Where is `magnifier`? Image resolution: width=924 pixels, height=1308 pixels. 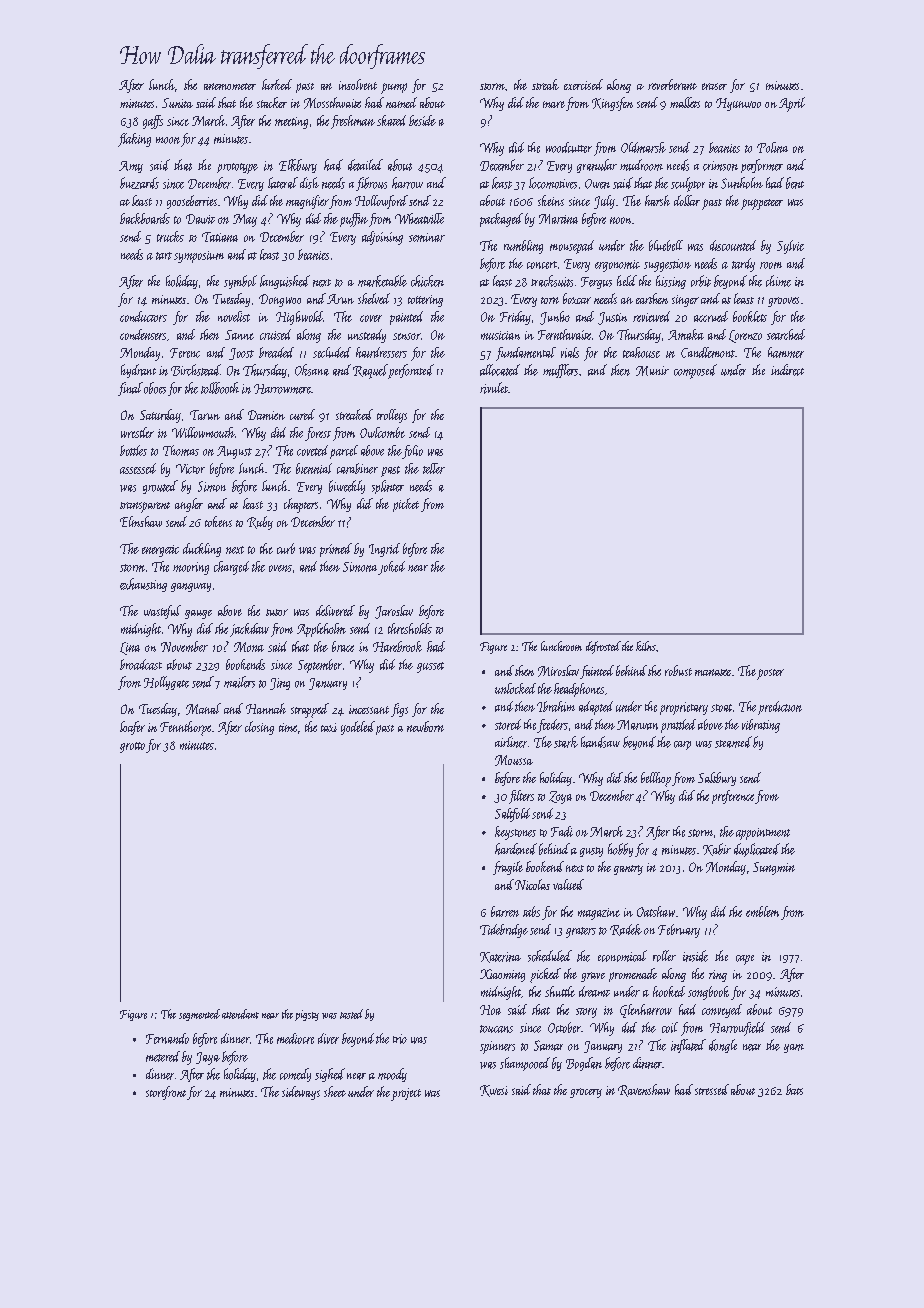
magnifier is located at coordinates (307, 202).
